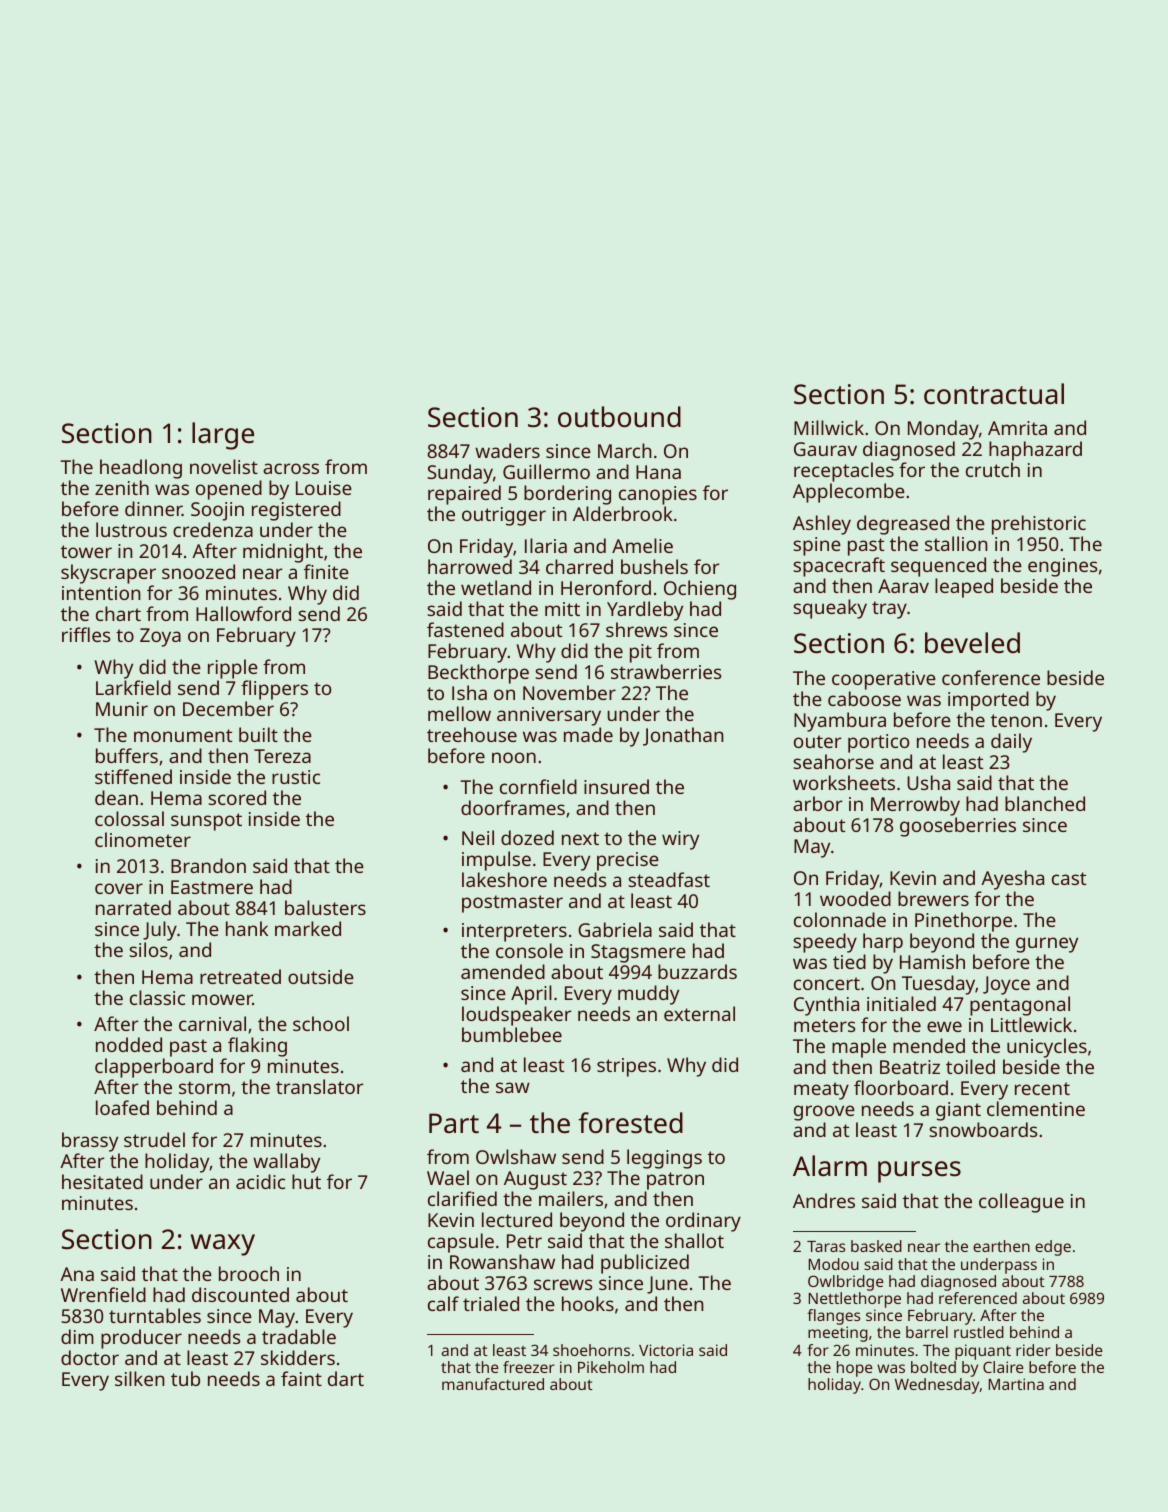 This page has height=1512, width=1168. Describe the element at coordinates (319, 1086) in the page. I see `translator` at that location.
